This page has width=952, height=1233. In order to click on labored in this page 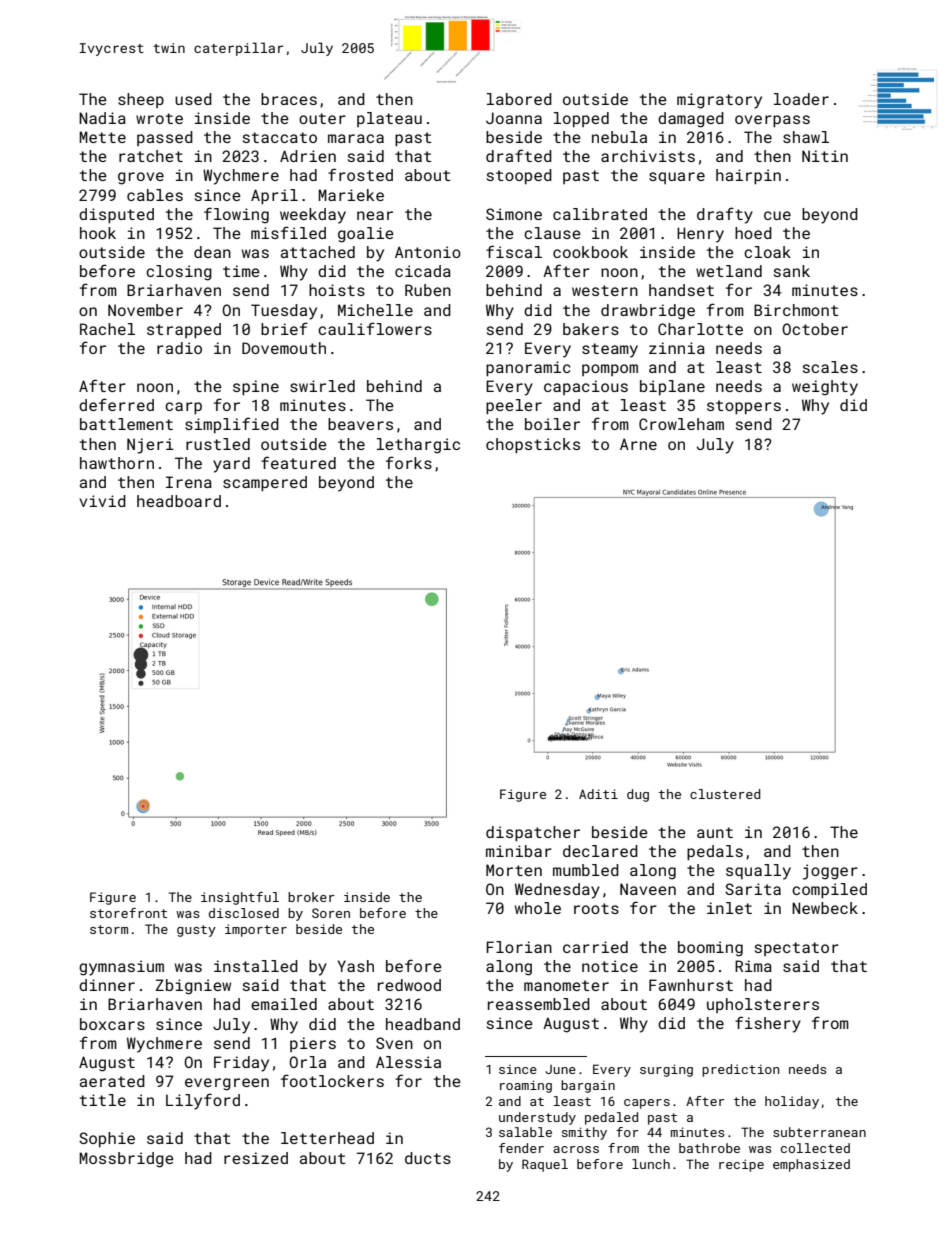, I will do `click(519, 99)`.
